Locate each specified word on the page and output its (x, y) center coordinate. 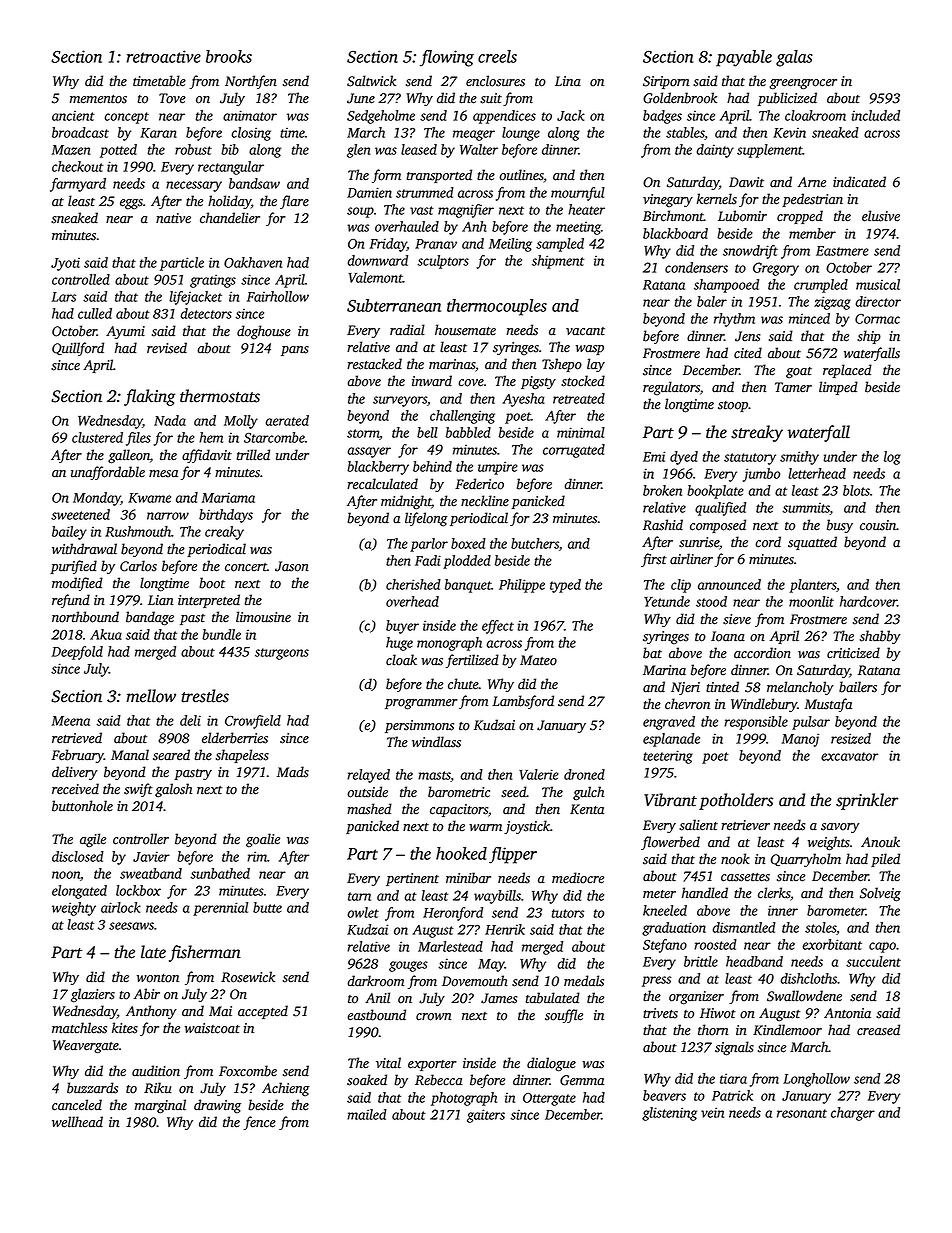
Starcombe (274, 437)
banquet (468, 586)
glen (359, 151)
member (812, 233)
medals (584, 981)
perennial (220, 909)
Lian (161, 600)
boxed (468, 543)
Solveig (880, 894)
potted (118, 151)
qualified (720, 509)
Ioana (728, 636)
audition (156, 1071)
